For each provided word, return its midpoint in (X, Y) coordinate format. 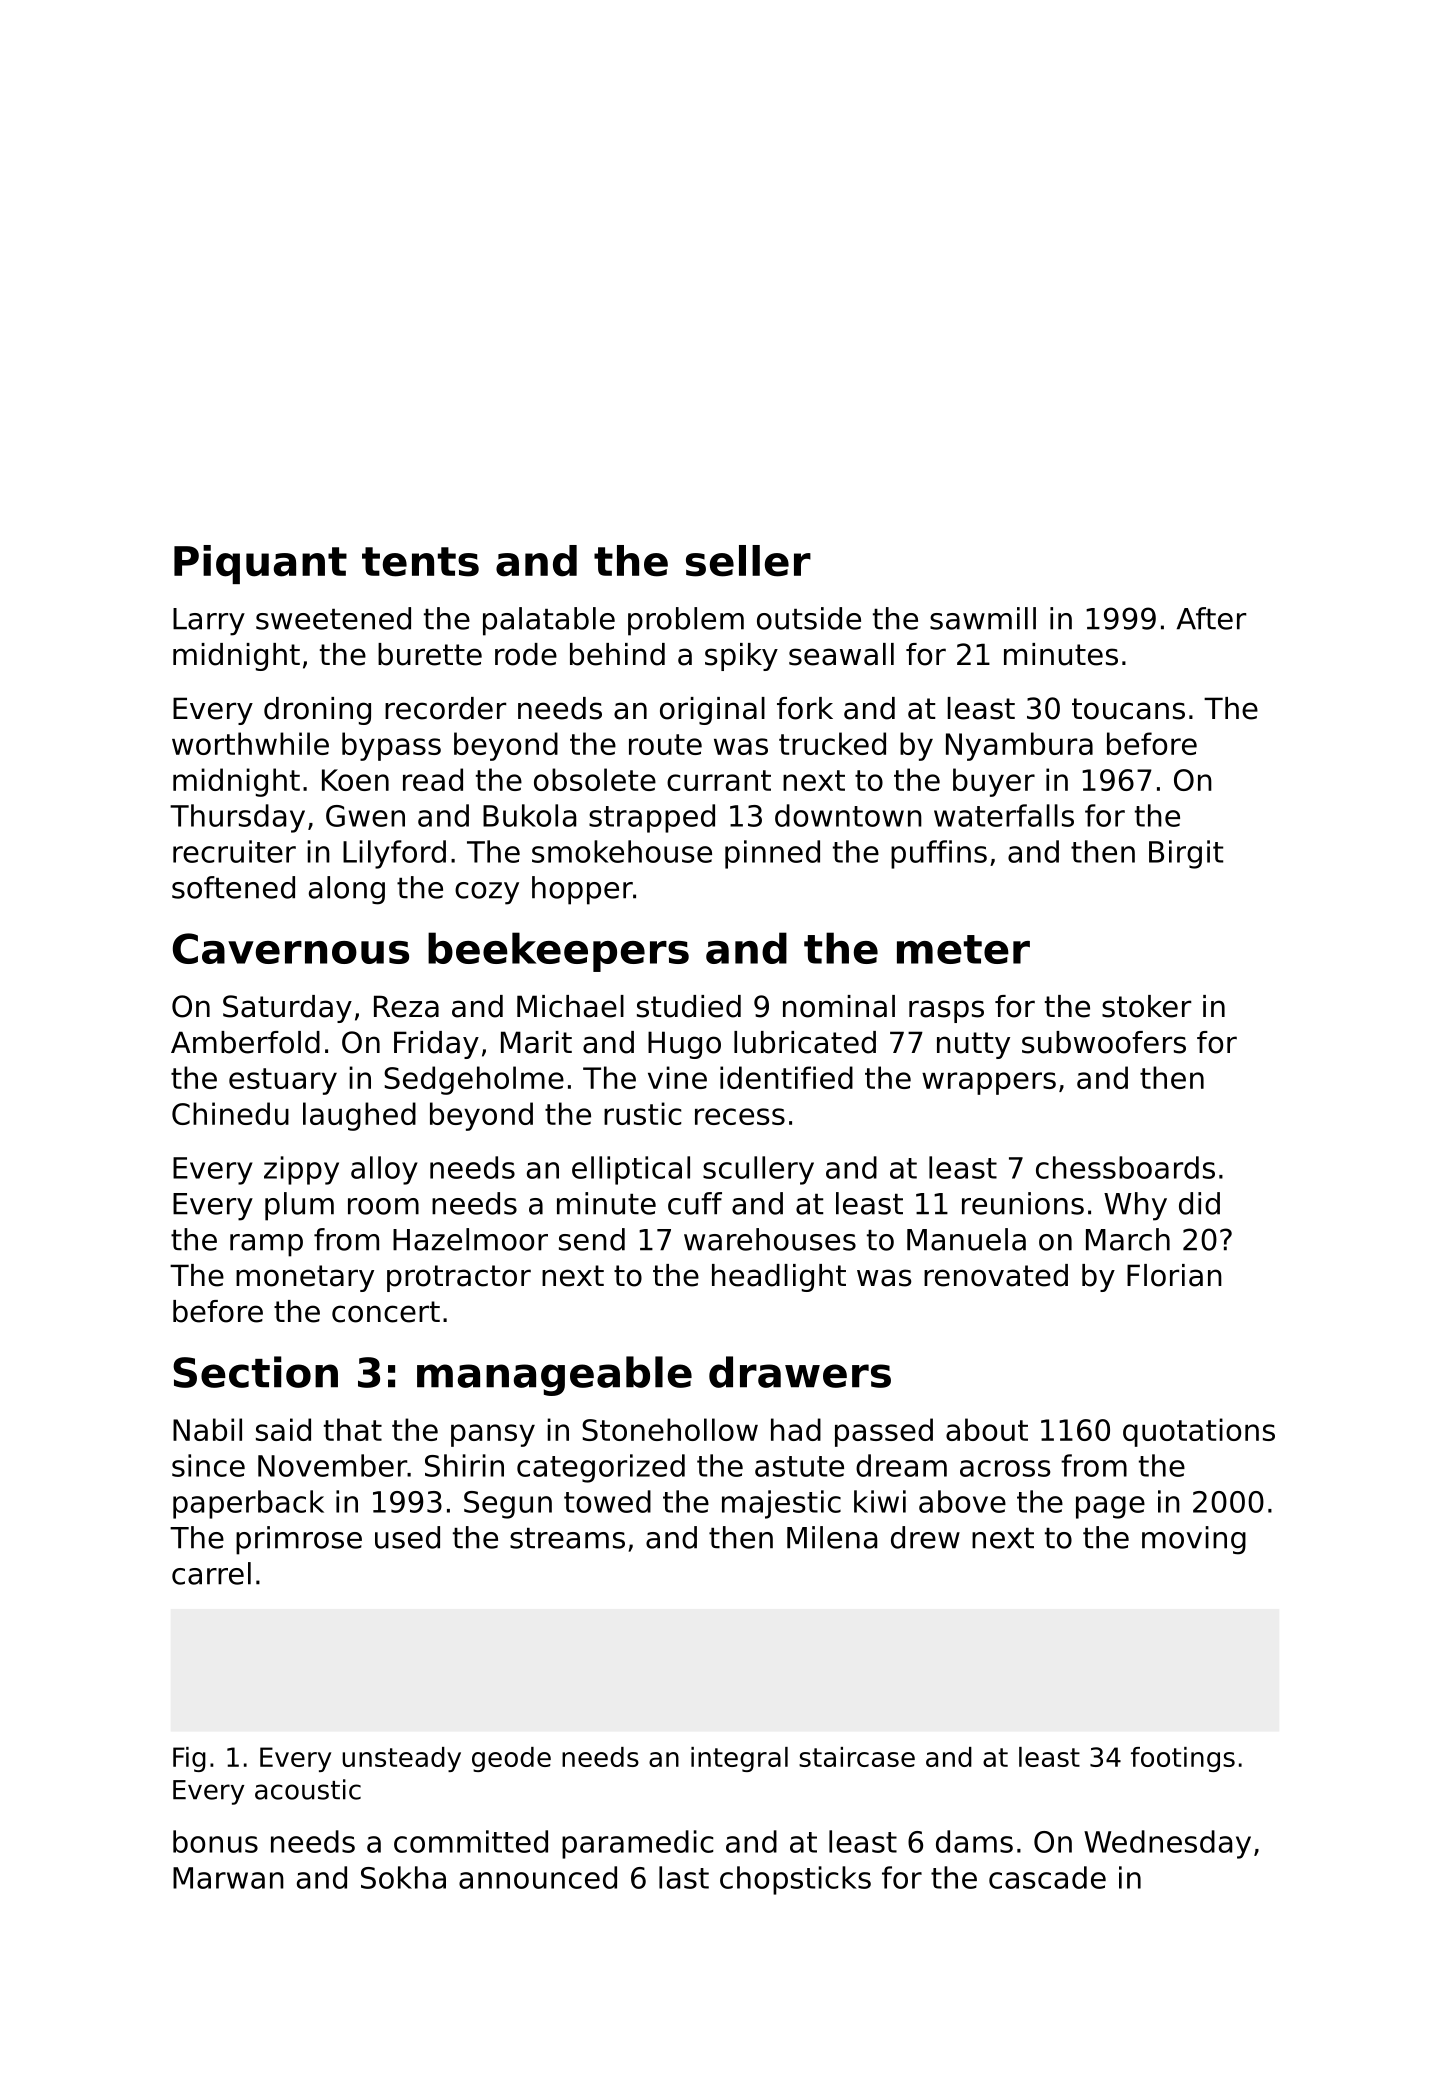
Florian (1174, 1275)
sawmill (983, 618)
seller (748, 561)
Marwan (228, 1878)
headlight (779, 1278)
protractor (459, 1278)
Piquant (260, 564)
